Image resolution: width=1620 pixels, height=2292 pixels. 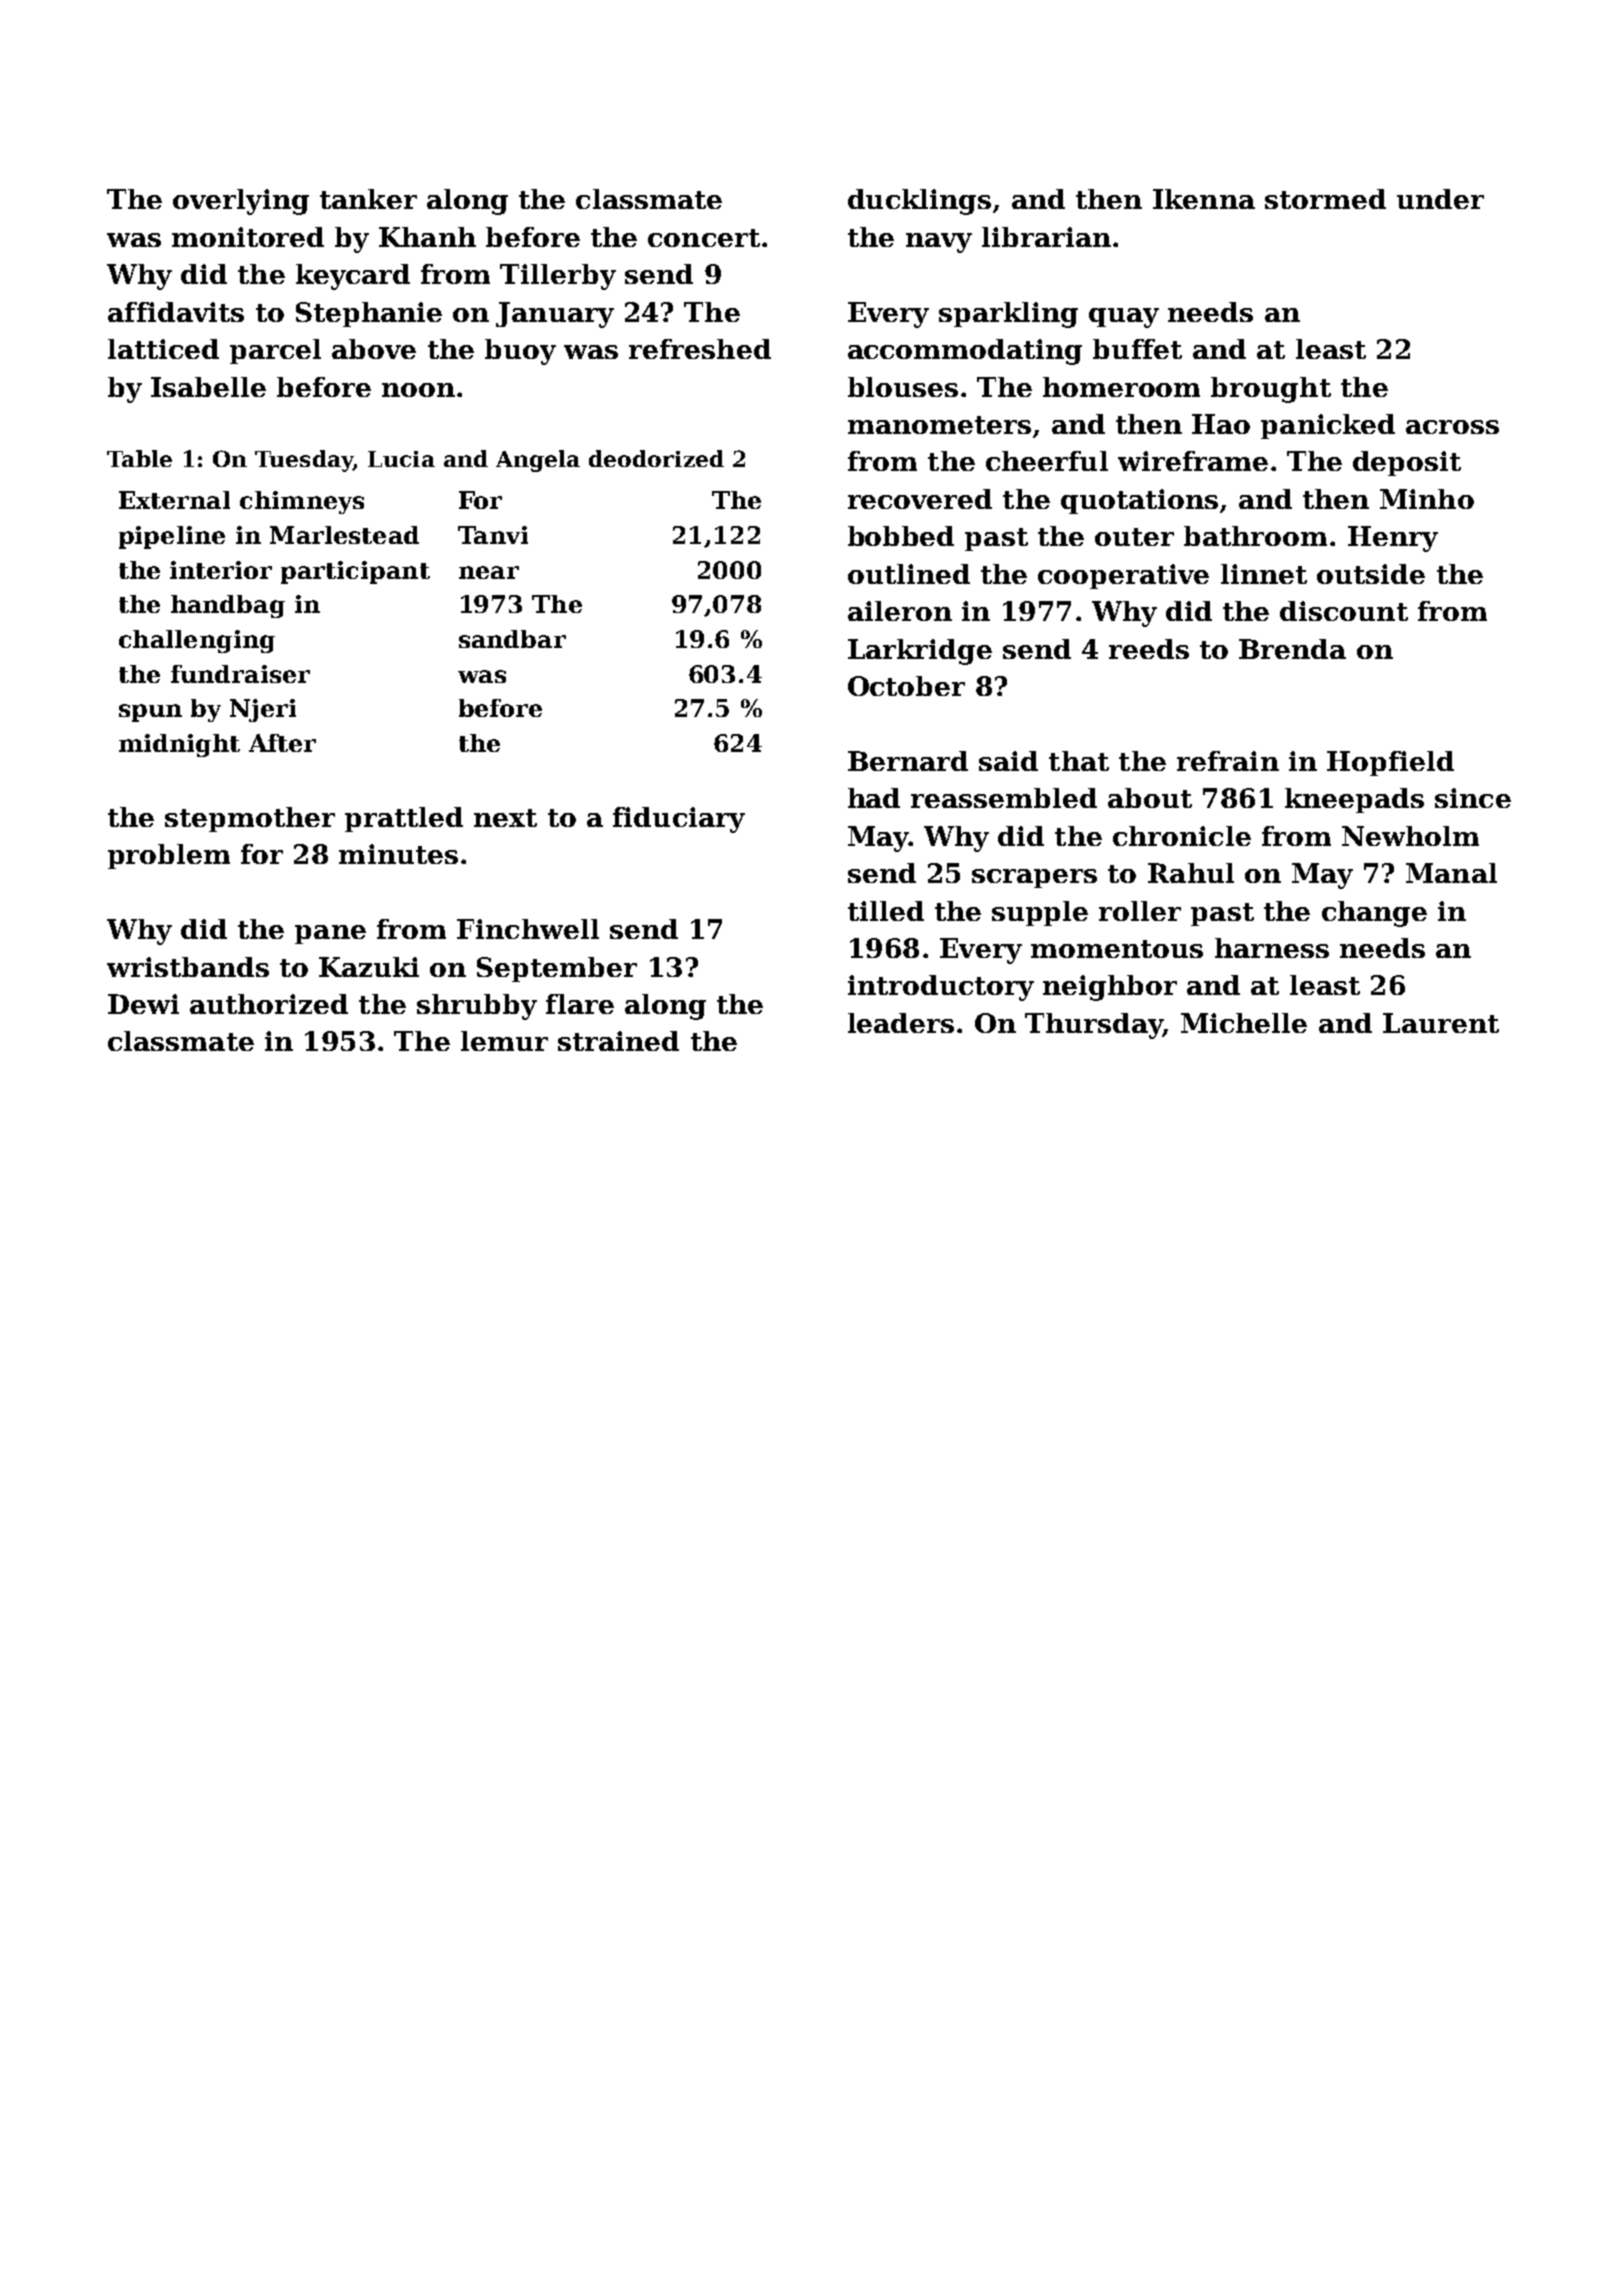 I want to click on under, so click(x=1440, y=199).
